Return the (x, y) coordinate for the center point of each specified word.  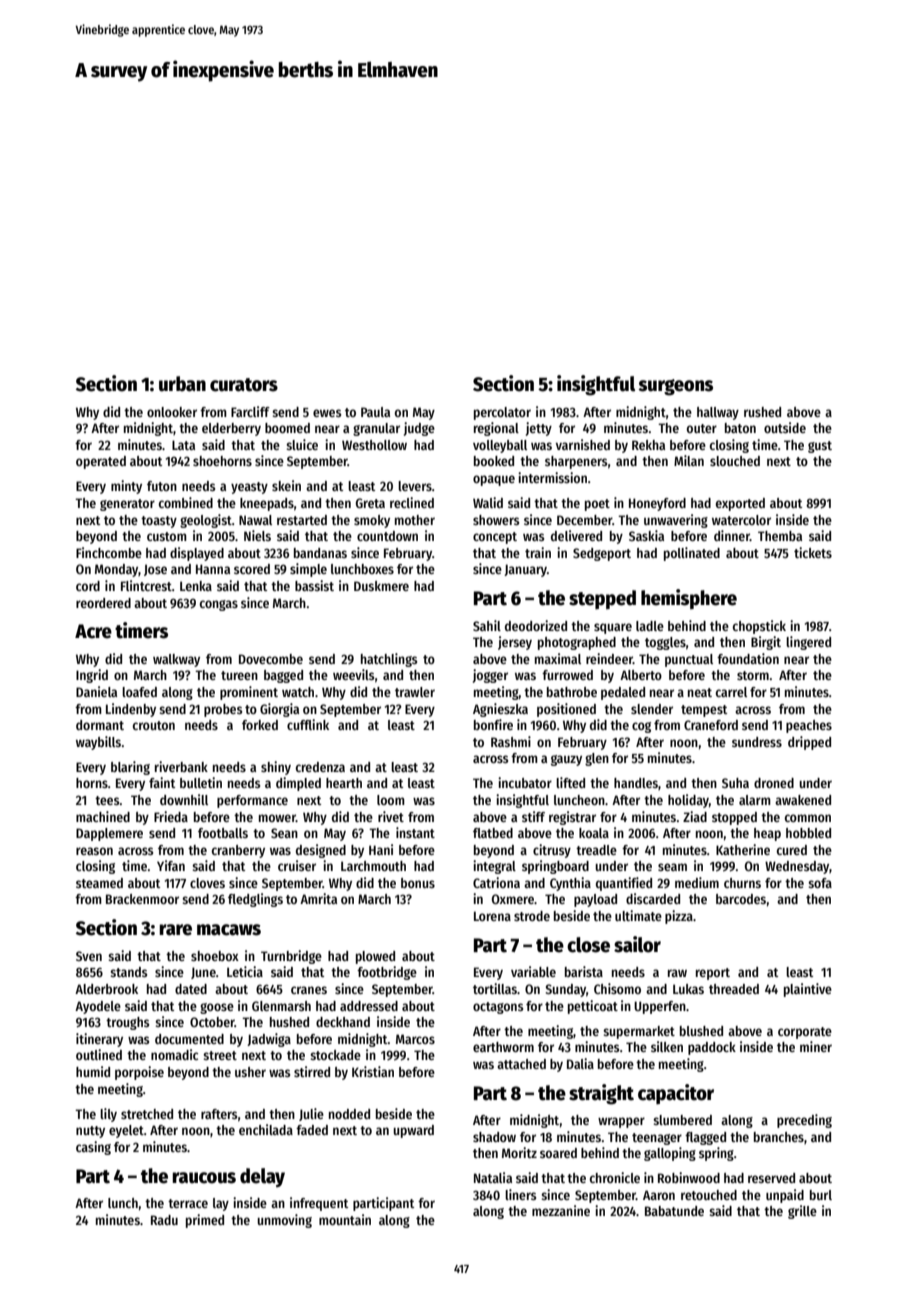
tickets (813, 552)
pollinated (692, 554)
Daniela (96, 691)
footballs (223, 833)
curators (244, 385)
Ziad (695, 816)
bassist (314, 585)
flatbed (493, 833)
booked (494, 461)
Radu (164, 1220)
